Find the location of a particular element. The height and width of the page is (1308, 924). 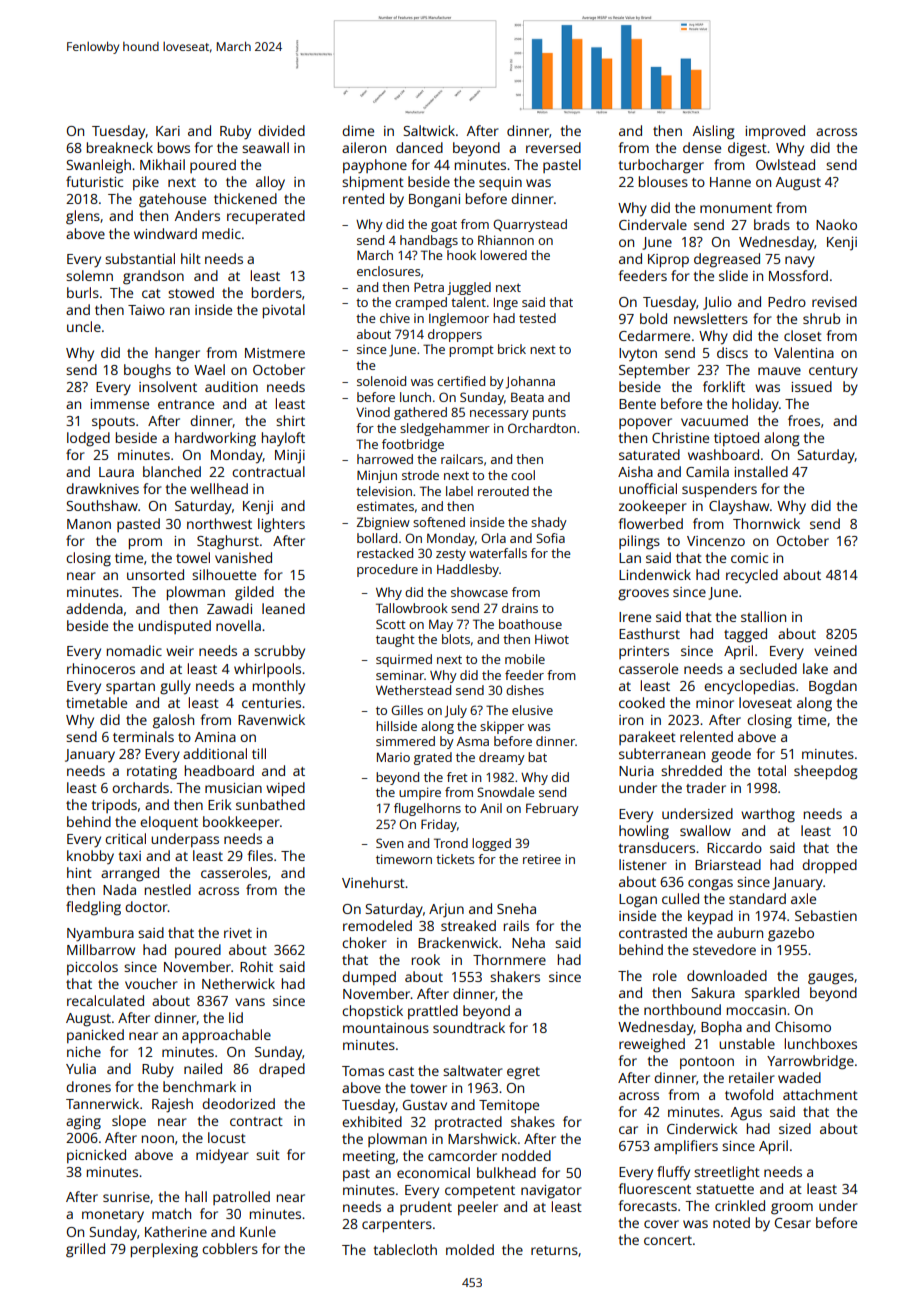

Kari is located at coordinates (168, 131).
